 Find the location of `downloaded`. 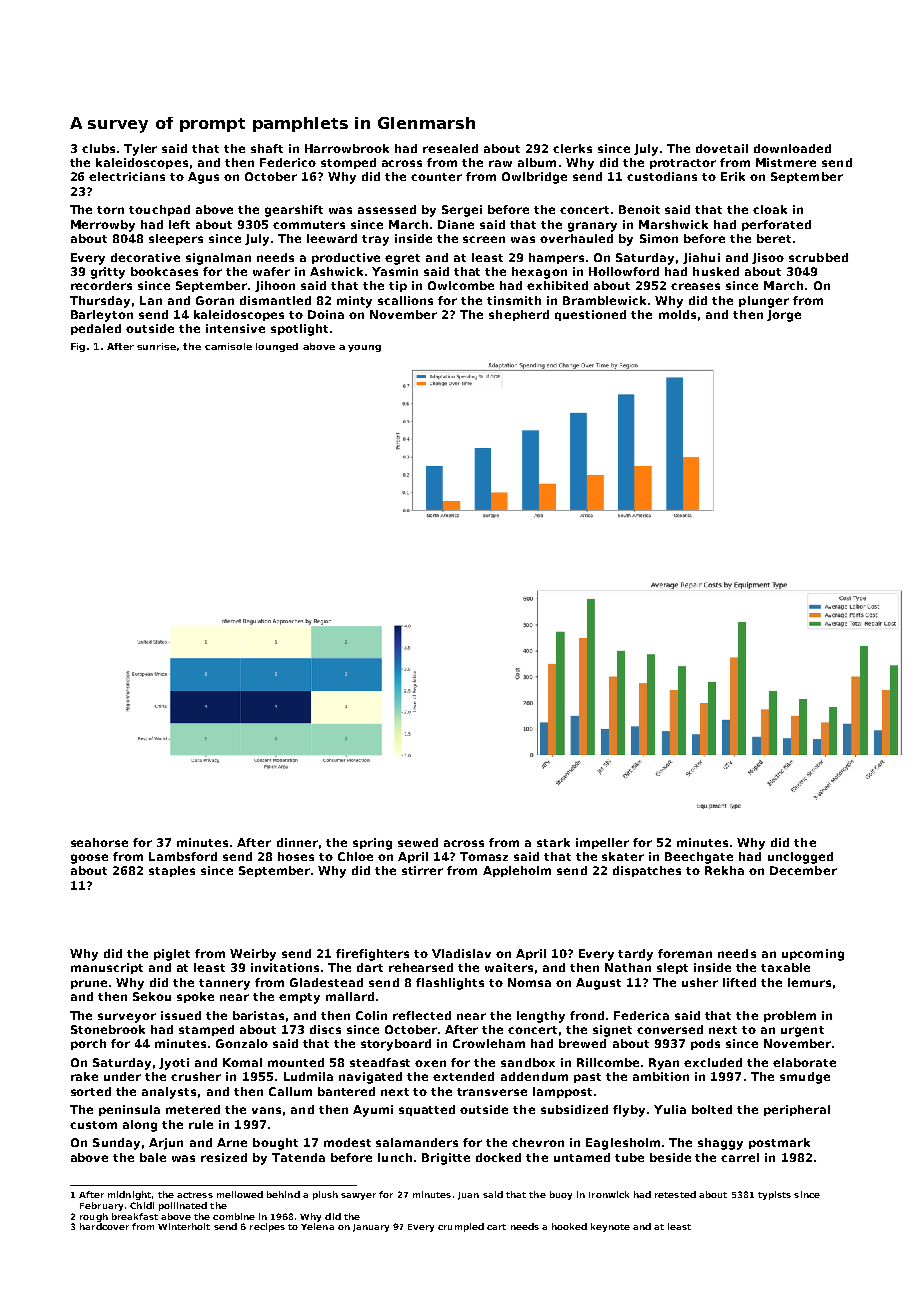

downloaded is located at coordinates (792, 148).
